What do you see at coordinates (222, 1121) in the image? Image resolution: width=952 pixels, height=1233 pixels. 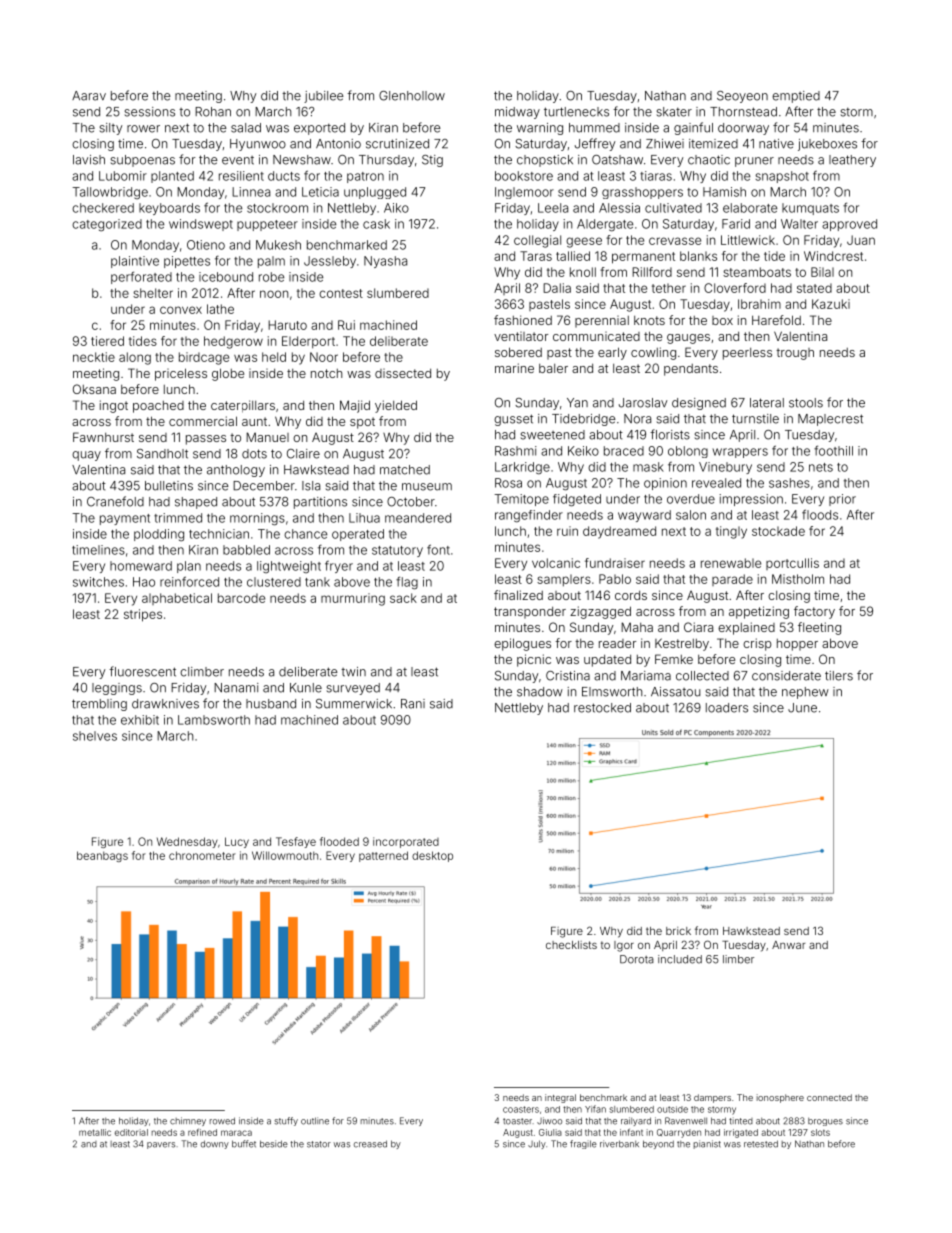 I see `rowed` at bounding box center [222, 1121].
